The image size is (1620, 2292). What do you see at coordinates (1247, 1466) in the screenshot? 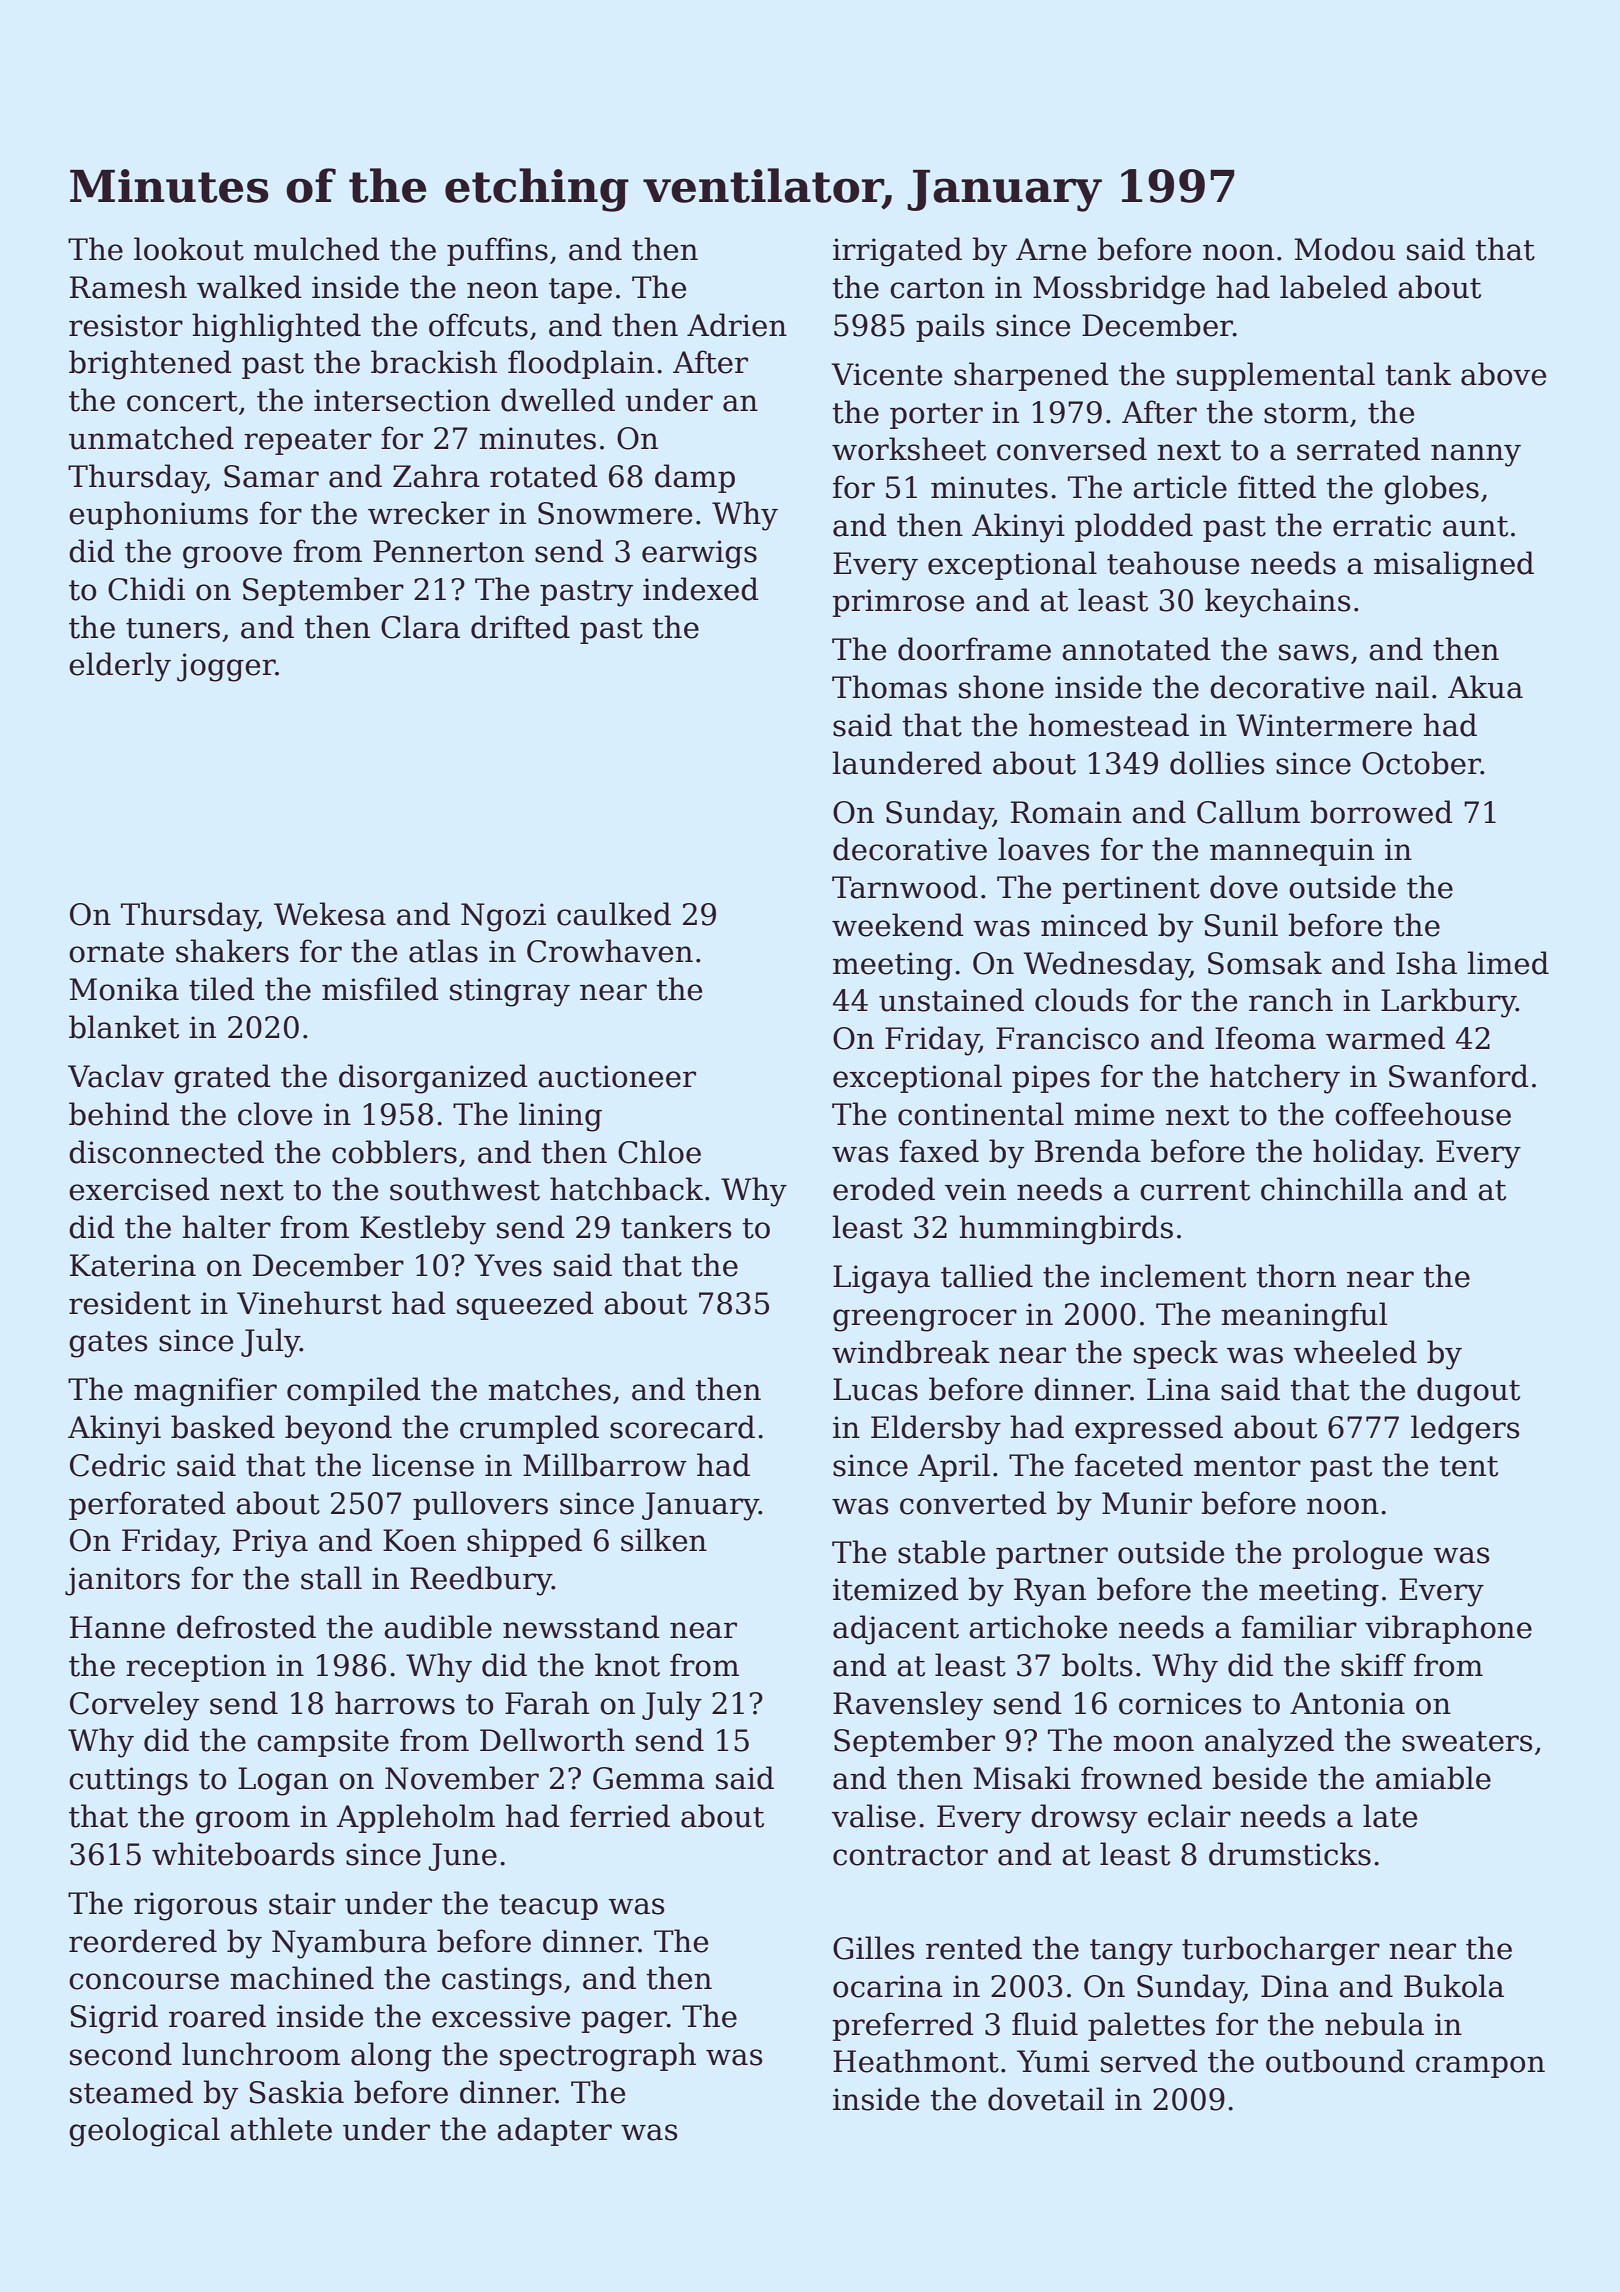
I see `mentor` at bounding box center [1247, 1466].
